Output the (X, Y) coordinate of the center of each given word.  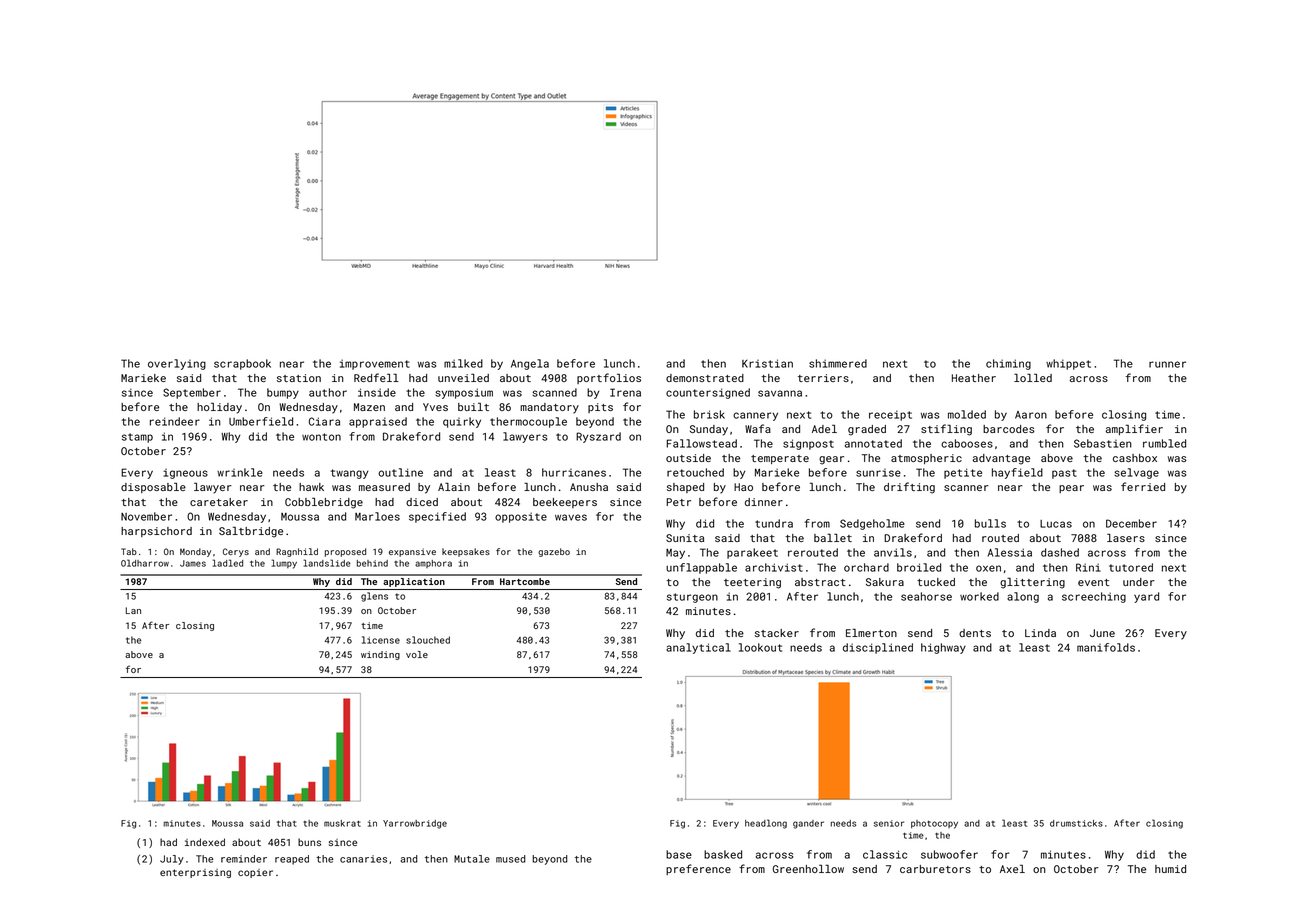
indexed (205, 842)
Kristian (767, 363)
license (381, 640)
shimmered (838, 363)
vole (417, 654)
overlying (177, 364)
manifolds (1106, 647)
